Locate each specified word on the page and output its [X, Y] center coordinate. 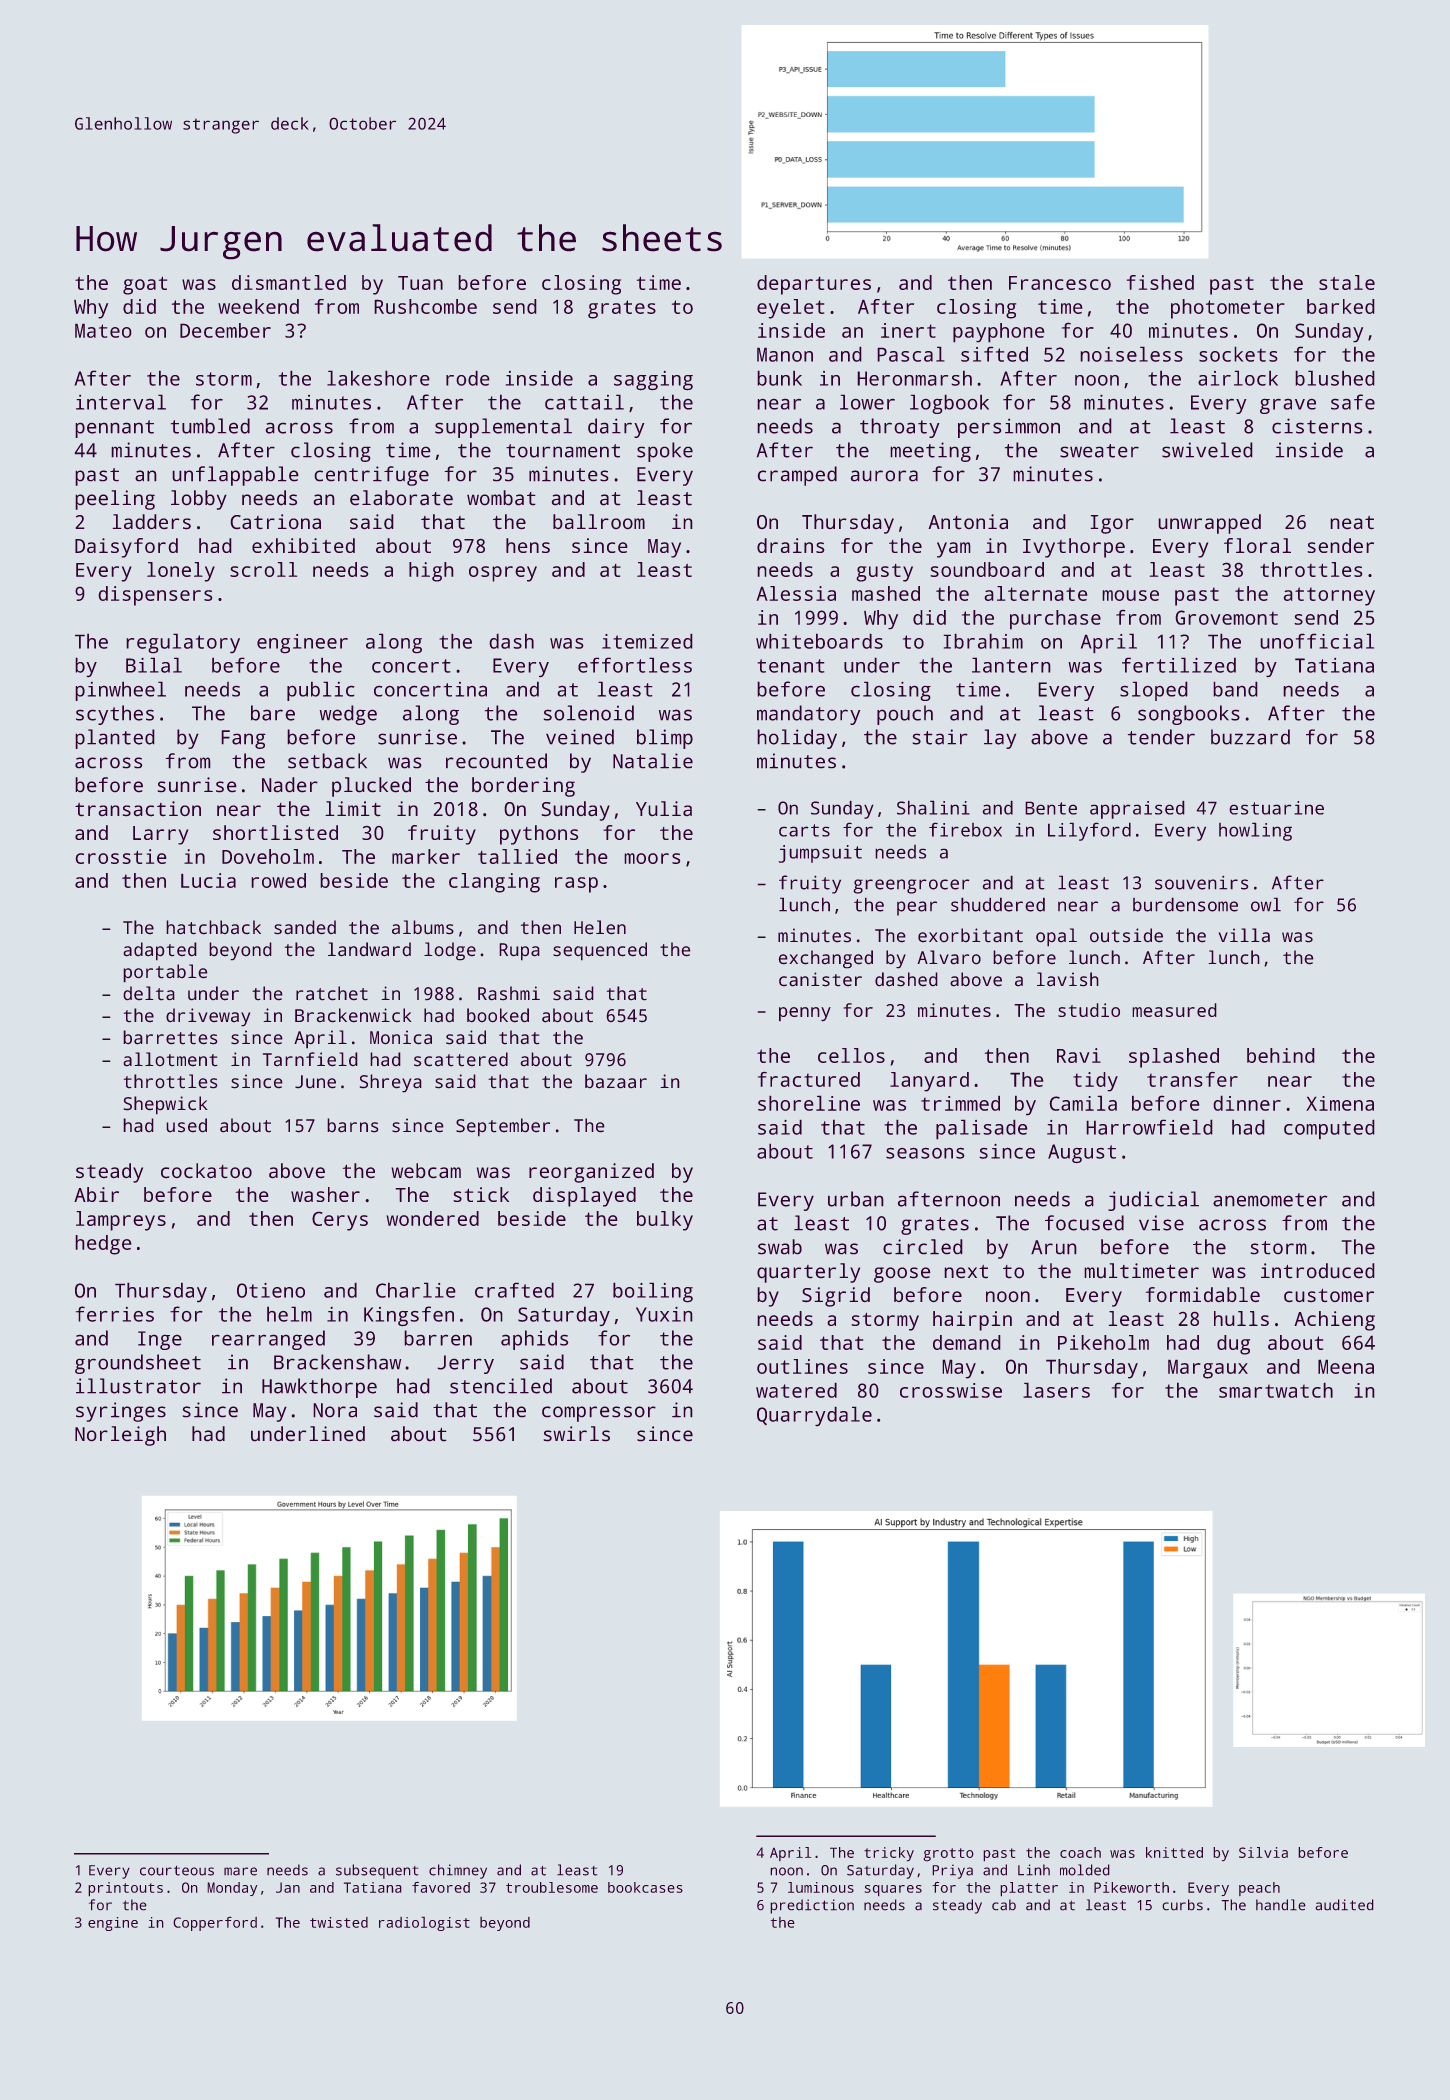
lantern [1011, 665]
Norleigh [120, 1436]
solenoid [589, 713]
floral [1257, 545]
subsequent [377, 1871]
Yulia [664, 808]
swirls [577, 1433]
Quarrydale [814, 1416]
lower [867, 402]
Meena [1346, 1367]
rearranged [268, 1340]
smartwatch [1276, 1390]
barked [1340, 306]
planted [115, 739]
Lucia [208, 880]
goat [145, 286]
